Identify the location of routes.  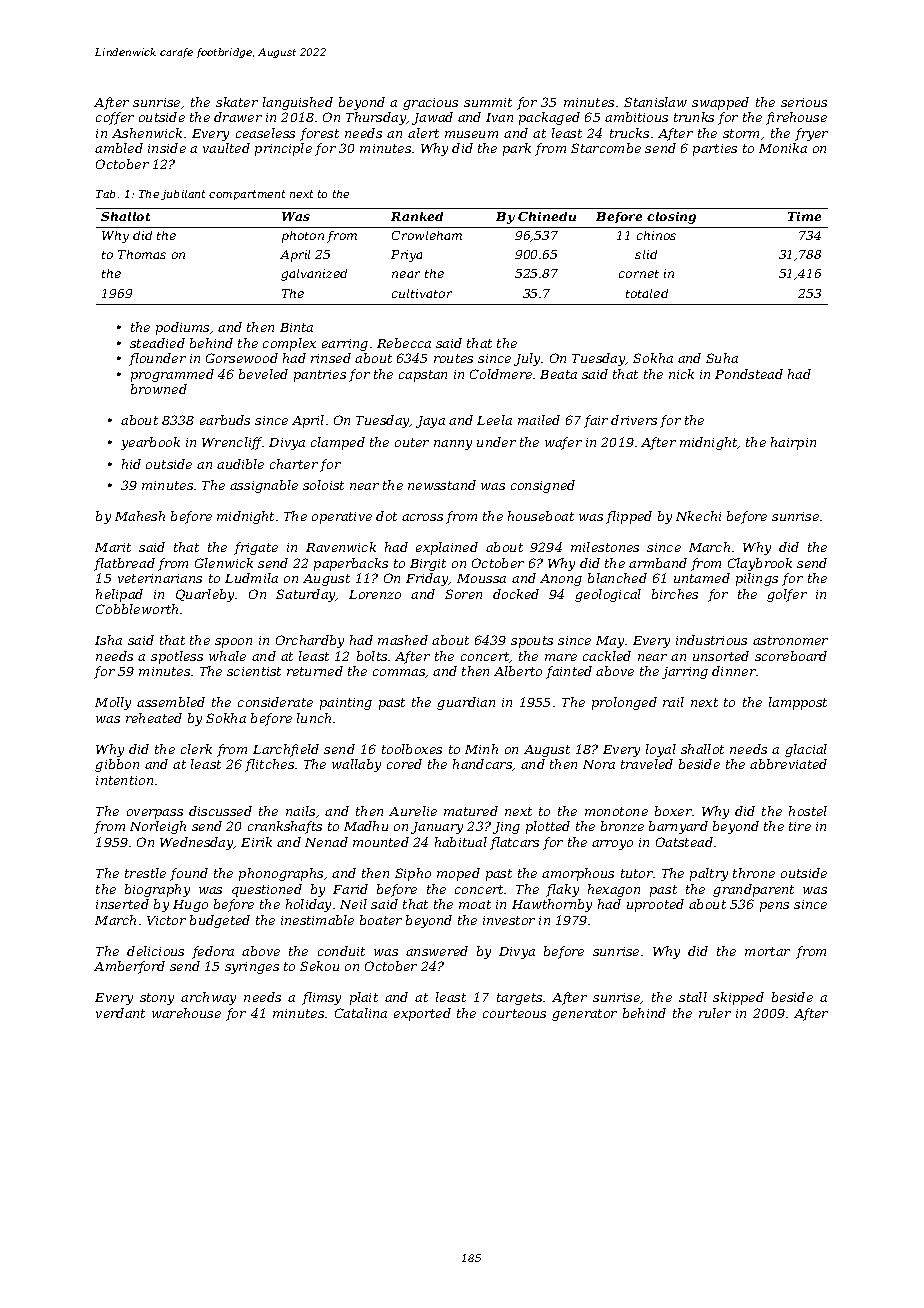
(453, 358).
